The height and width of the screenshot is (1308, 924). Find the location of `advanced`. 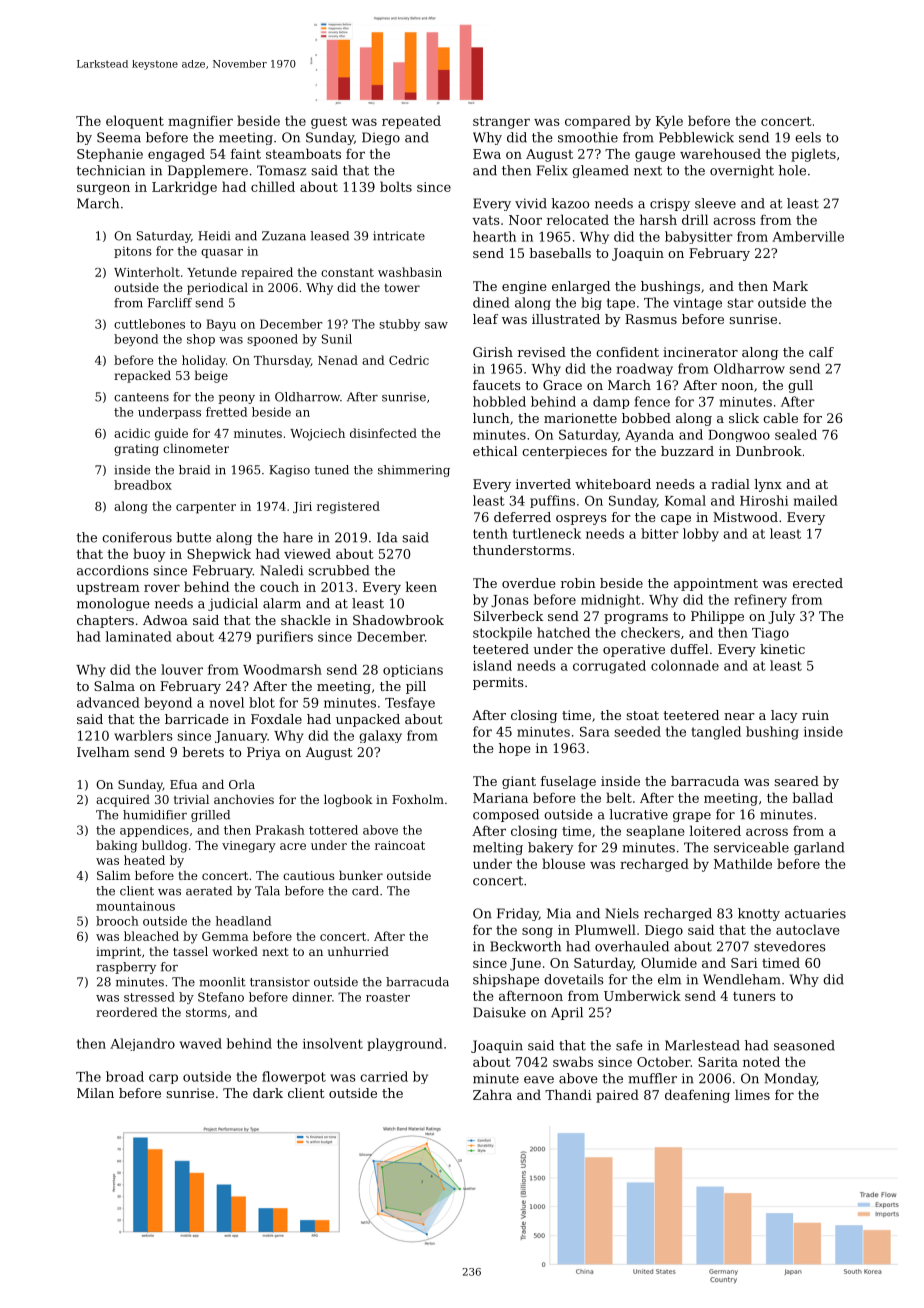

advanced is located at coordinates (108, 702).
